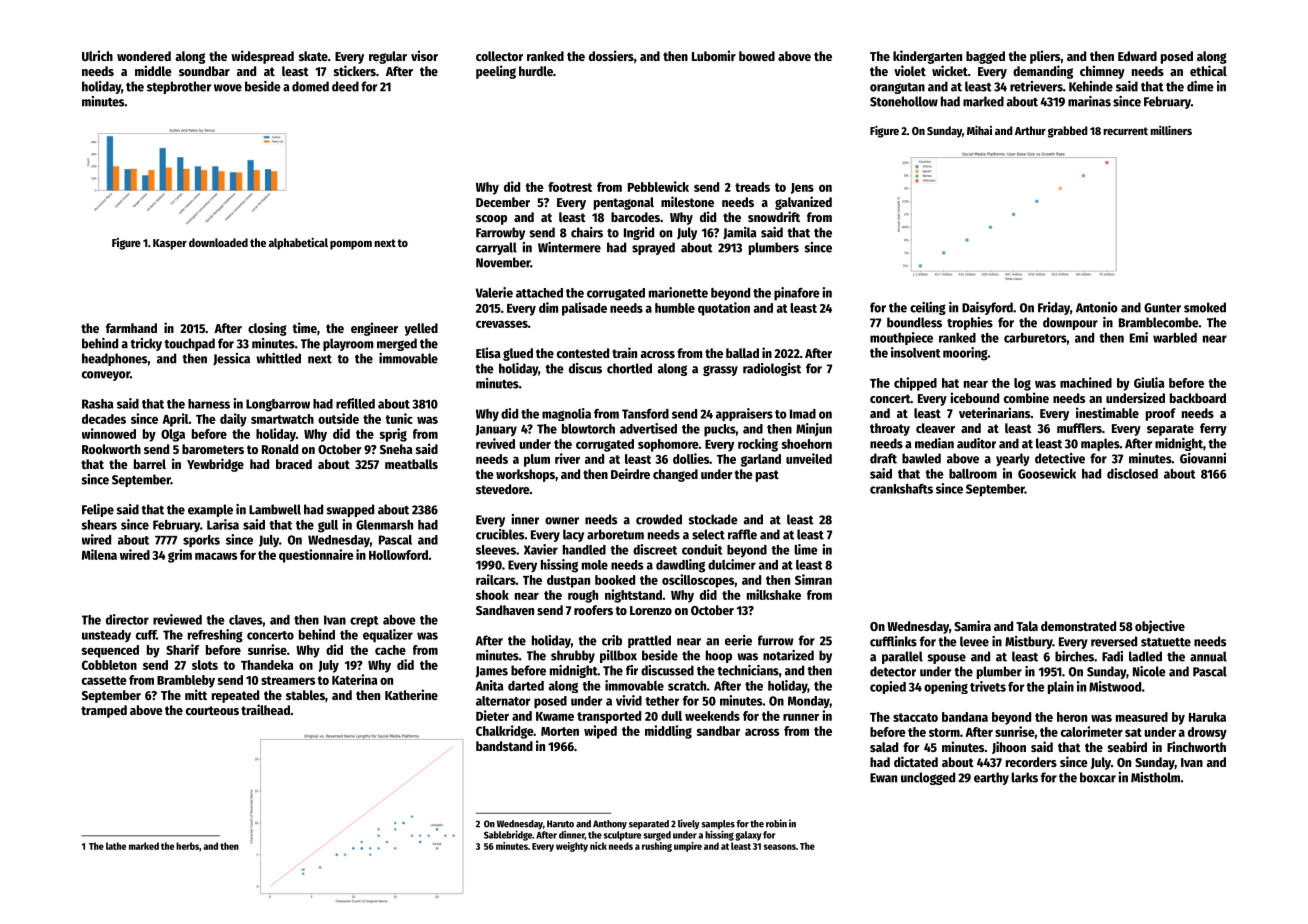 This screenshot has height=924, width=1308. I want to click on ferry, so click(1213, 429).
